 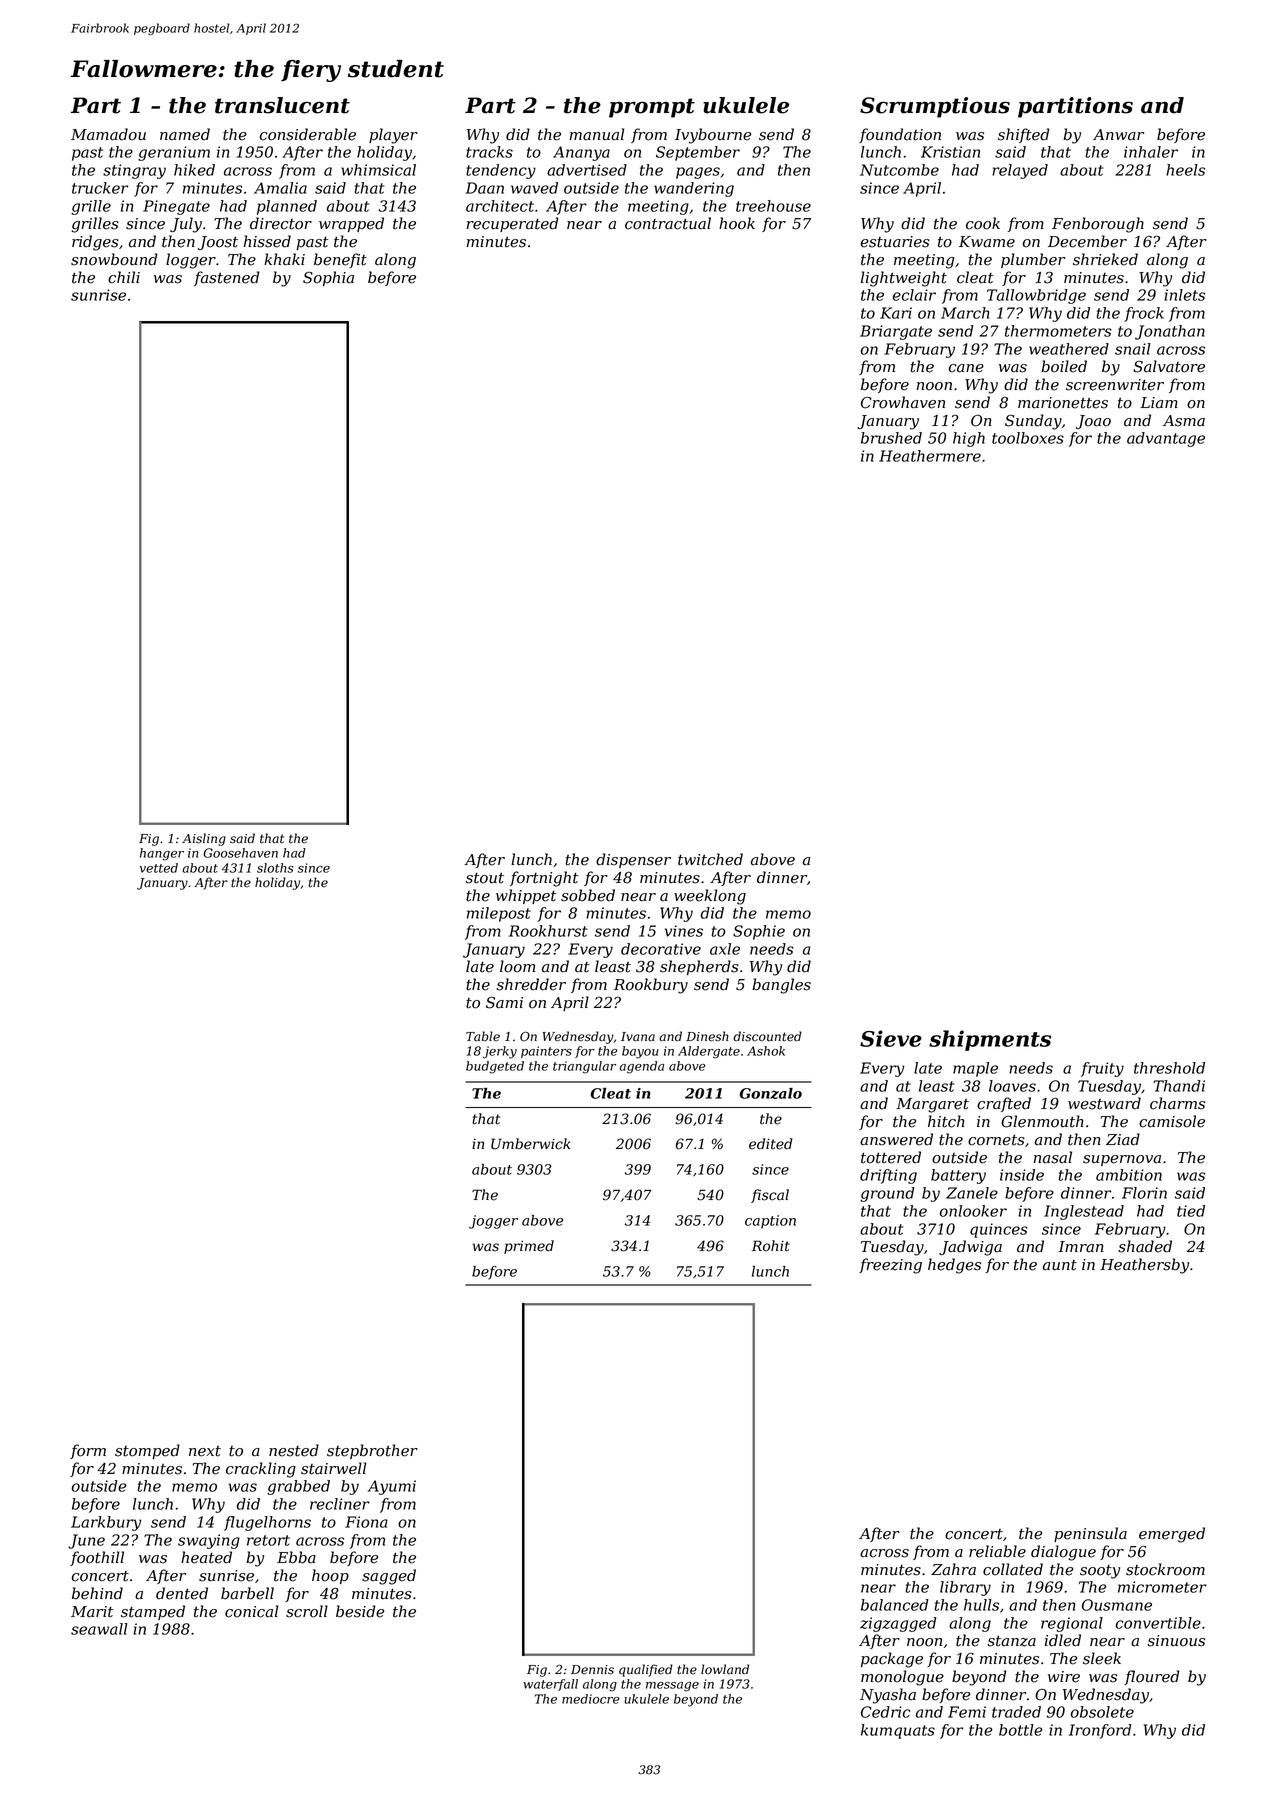 What do you see at coordinates (902, 1678) in the page?
I see `monologue` at bounding box center [902, 1678].
